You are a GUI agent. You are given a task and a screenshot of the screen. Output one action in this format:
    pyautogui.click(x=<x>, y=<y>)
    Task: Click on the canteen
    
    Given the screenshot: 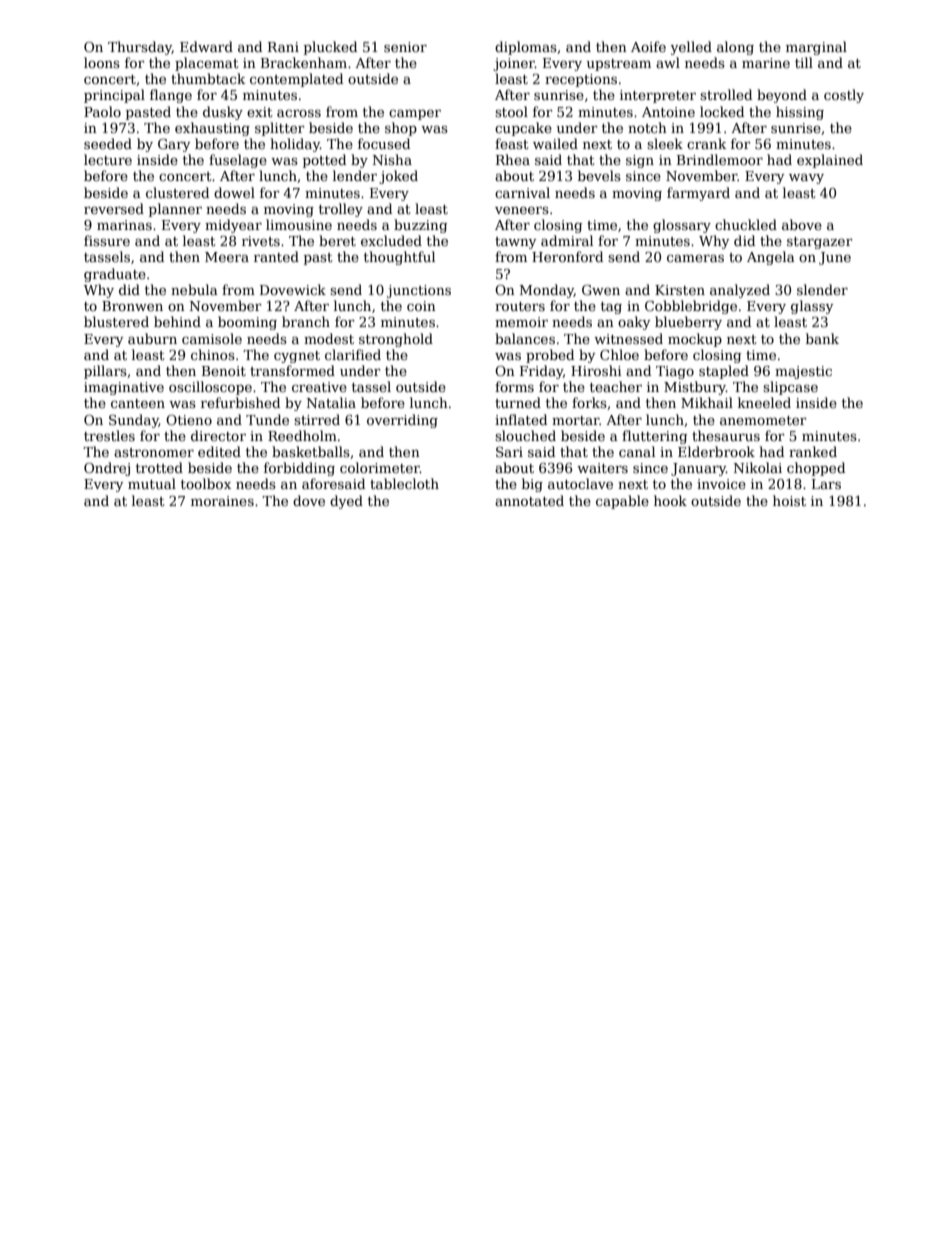 What is the action you would take?
    pyautogui.click(x=138, y=403)
